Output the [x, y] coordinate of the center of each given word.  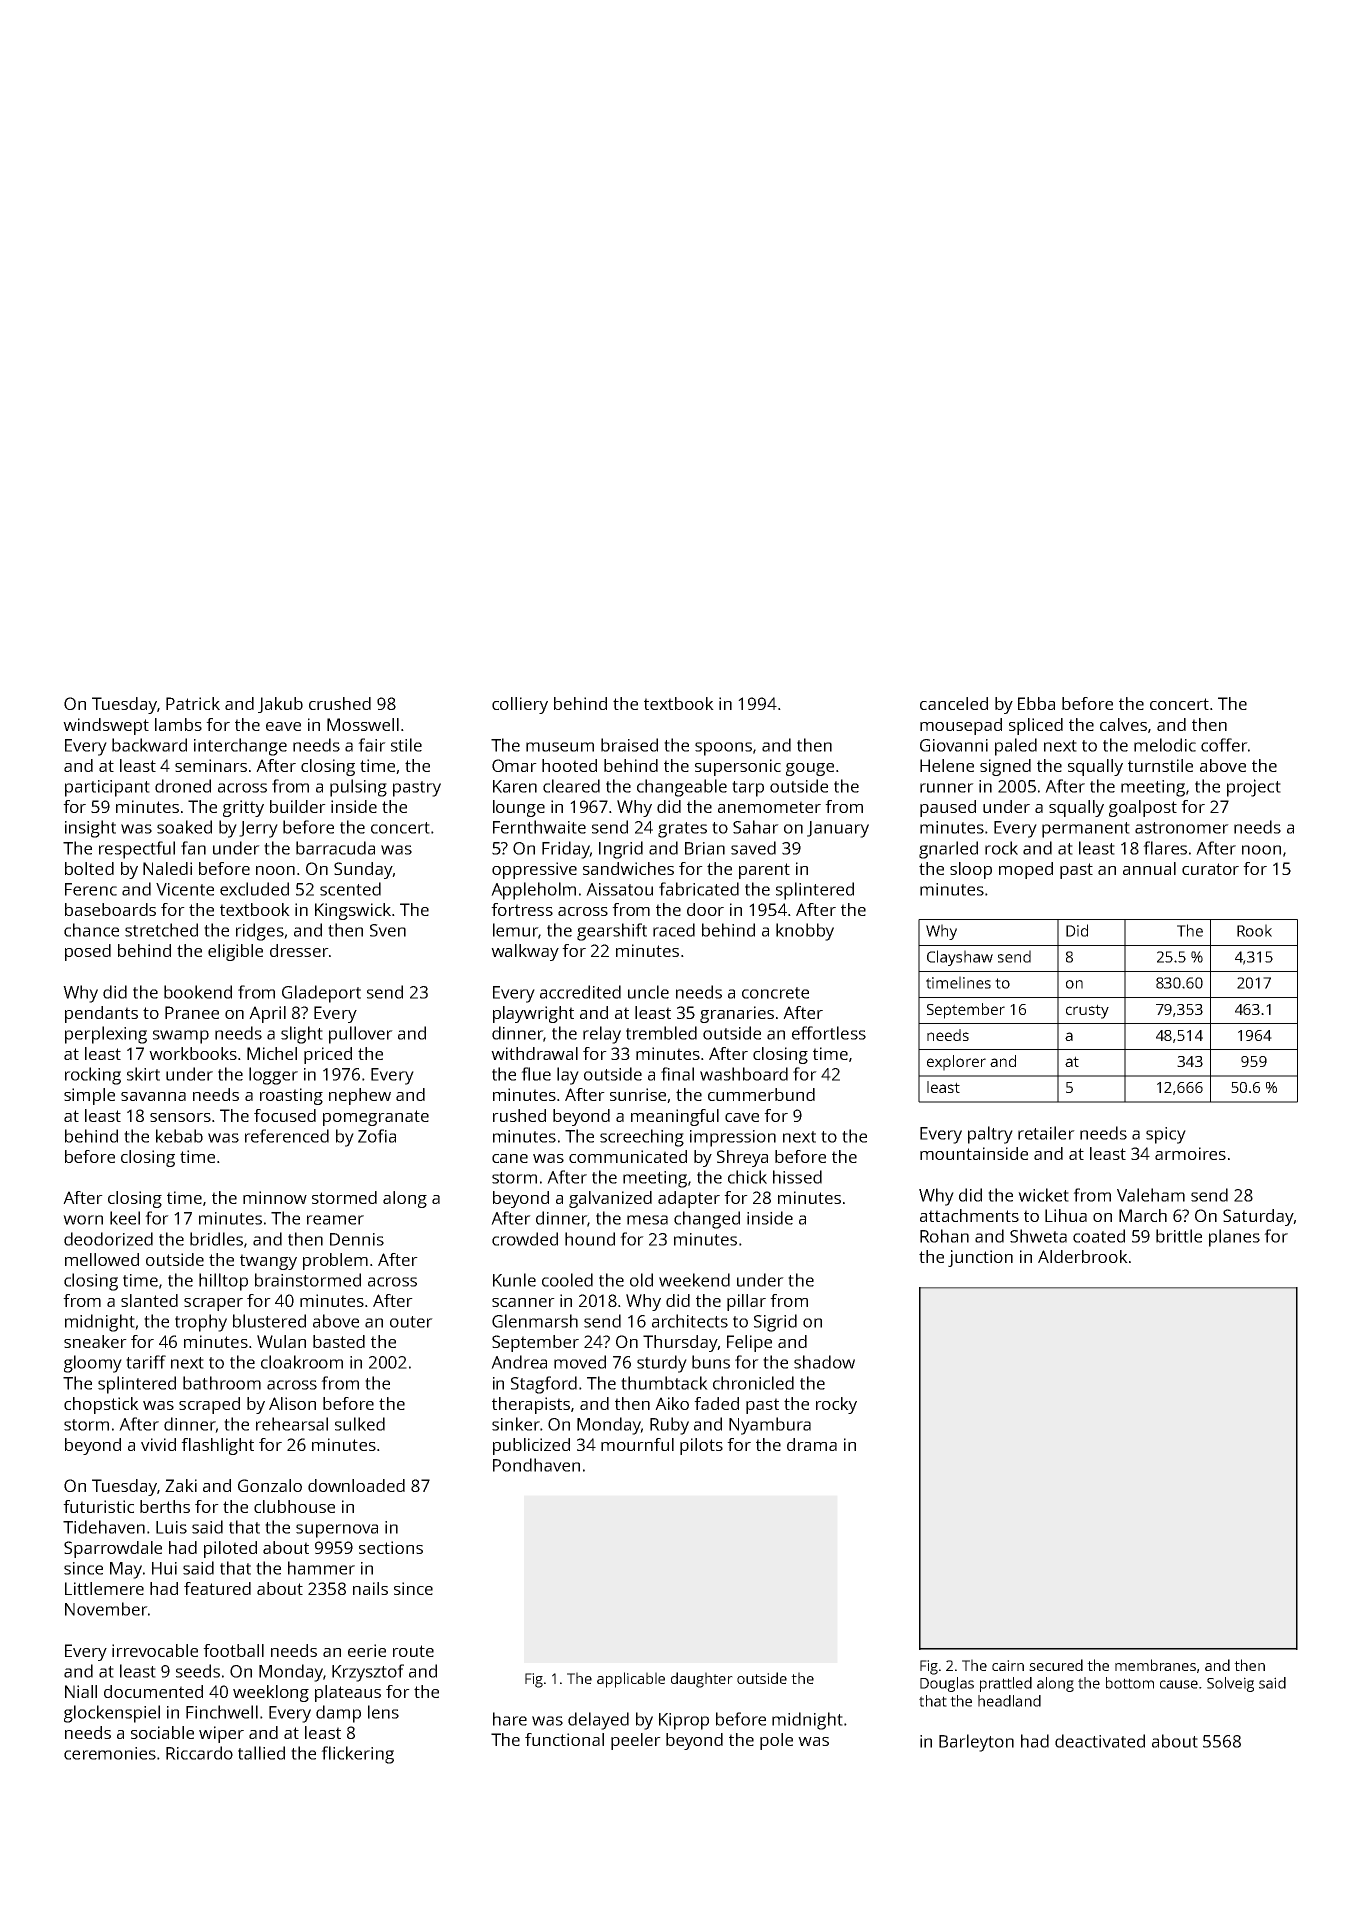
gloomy [93, 1364]
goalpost [1143, 808]
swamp [181, 1037]
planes [1234, 1238]
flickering [357, 1755]
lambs [178, 724]
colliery [520, 705]
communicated [628, 1156]
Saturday [1258, 1217]
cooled [567, 1280]
